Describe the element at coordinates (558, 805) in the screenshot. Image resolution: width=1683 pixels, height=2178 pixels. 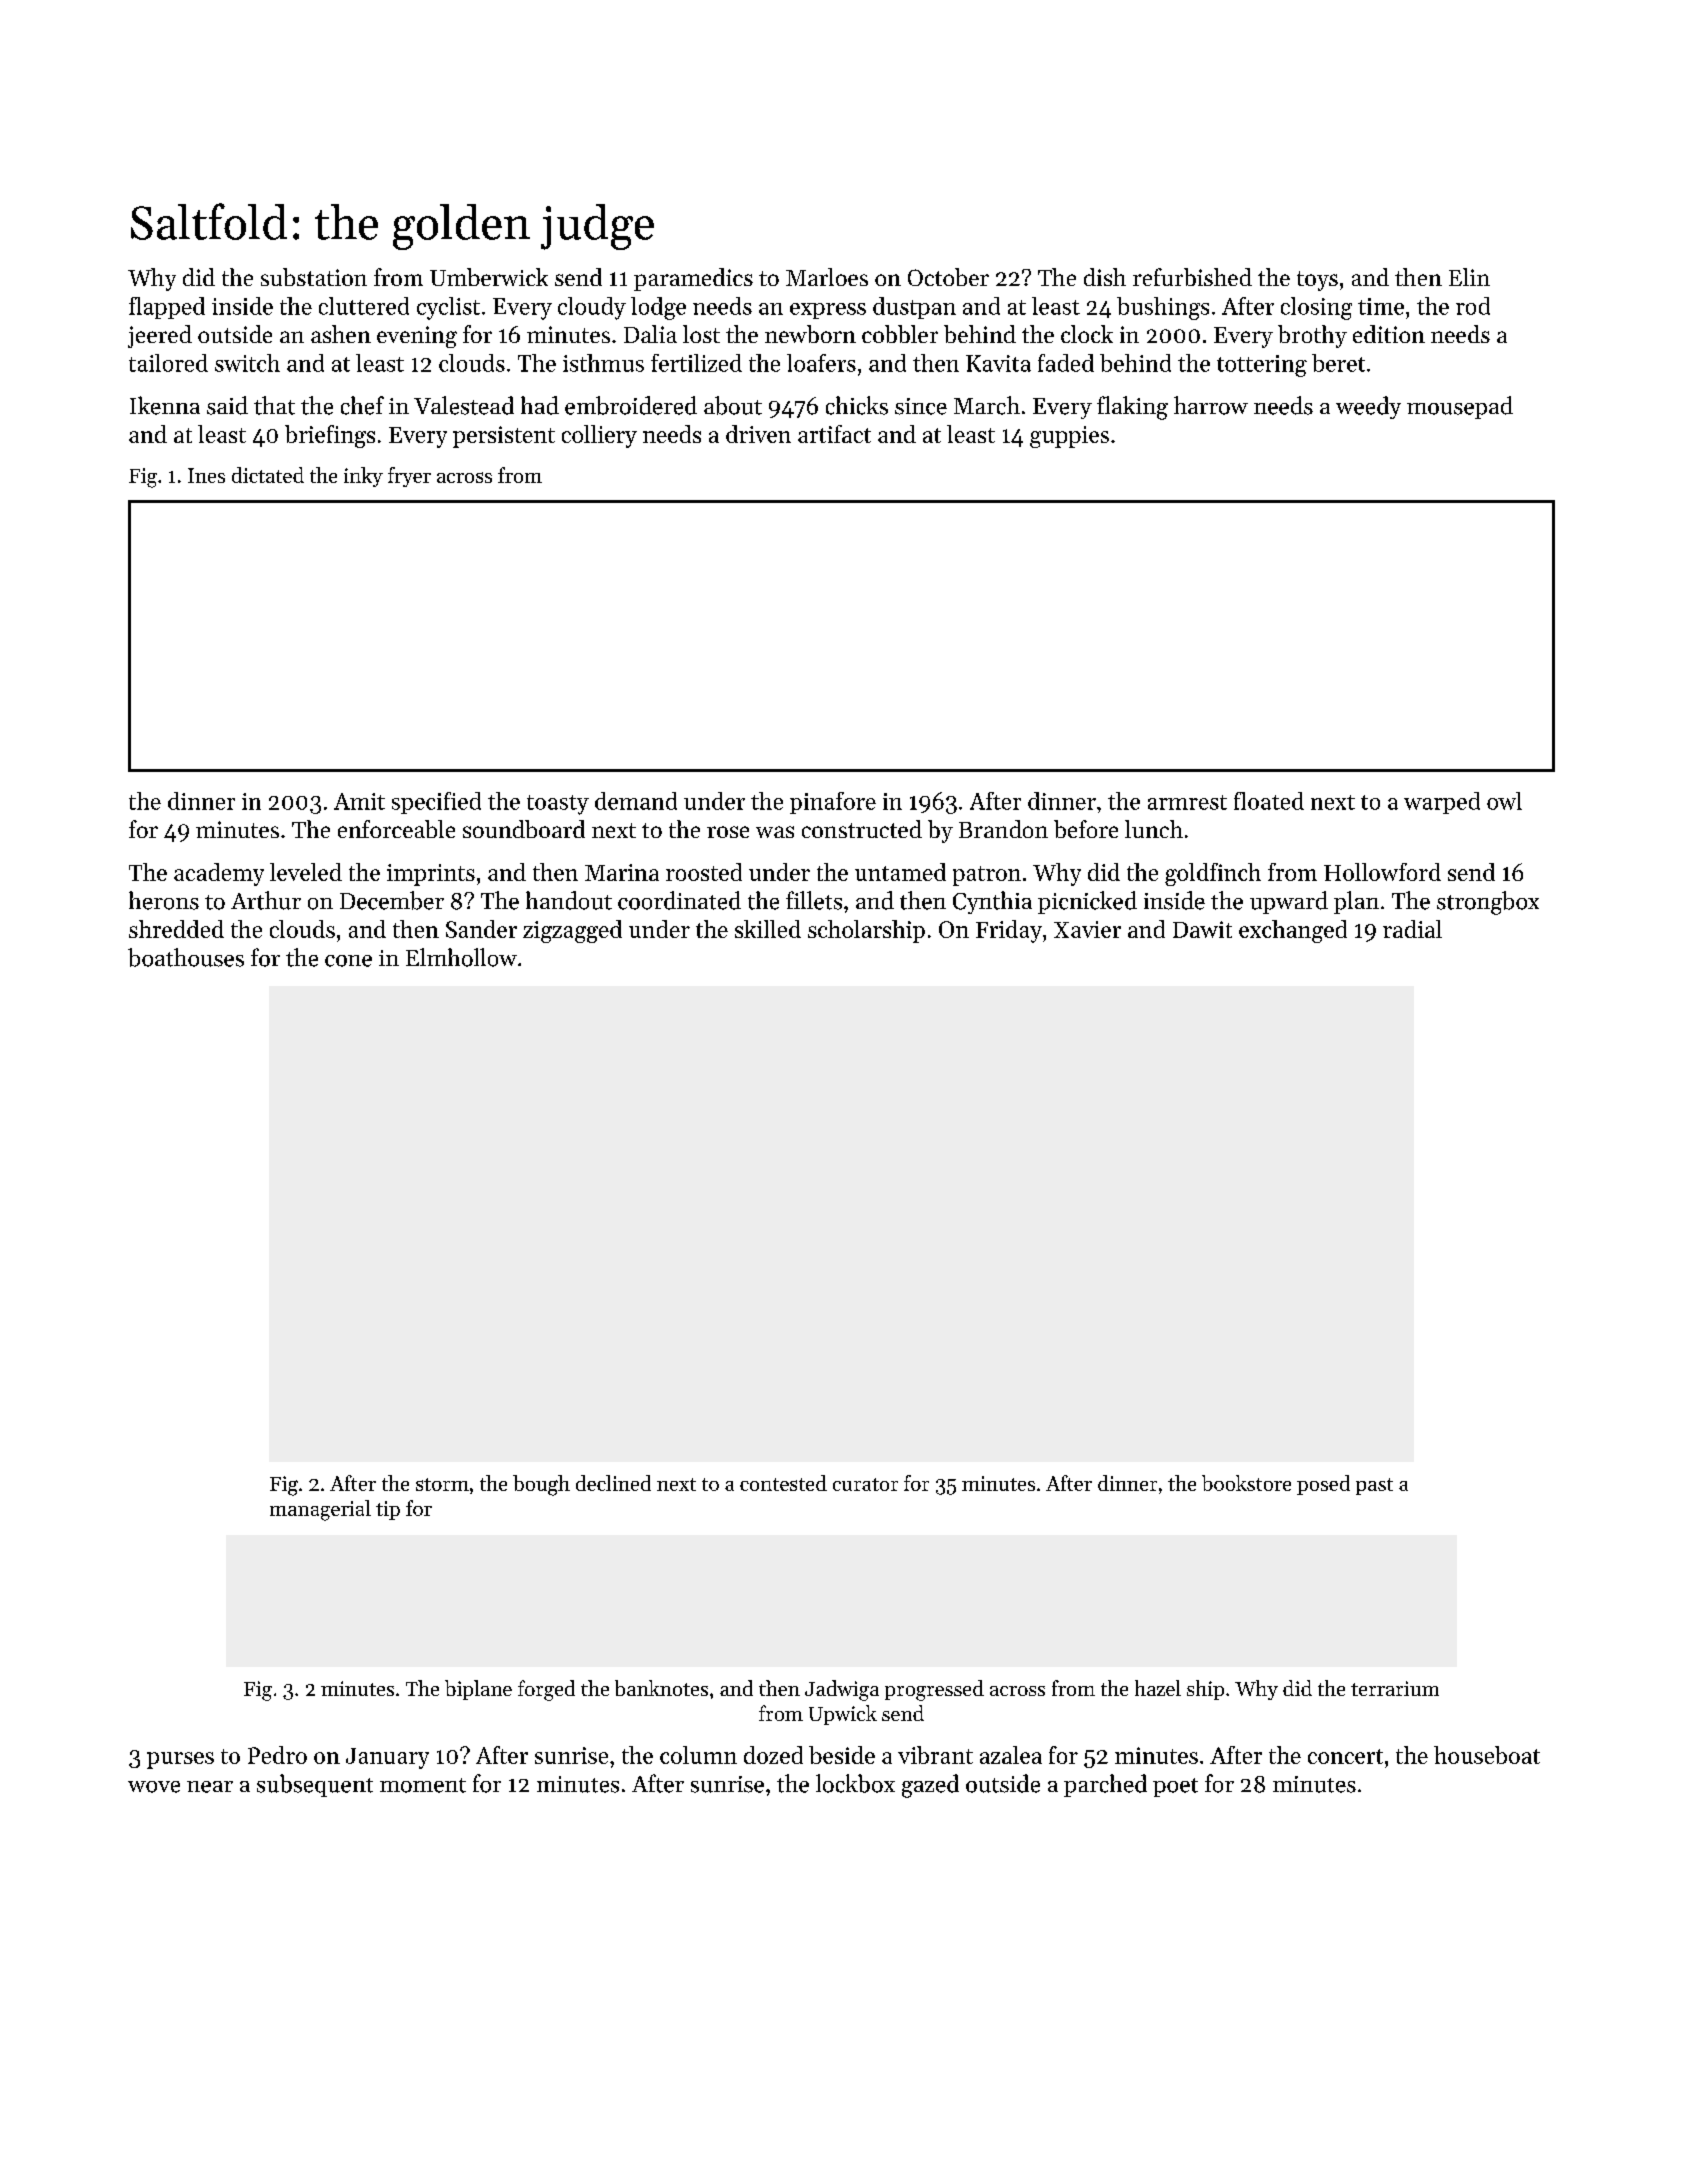
I see `toasty` at that location.
